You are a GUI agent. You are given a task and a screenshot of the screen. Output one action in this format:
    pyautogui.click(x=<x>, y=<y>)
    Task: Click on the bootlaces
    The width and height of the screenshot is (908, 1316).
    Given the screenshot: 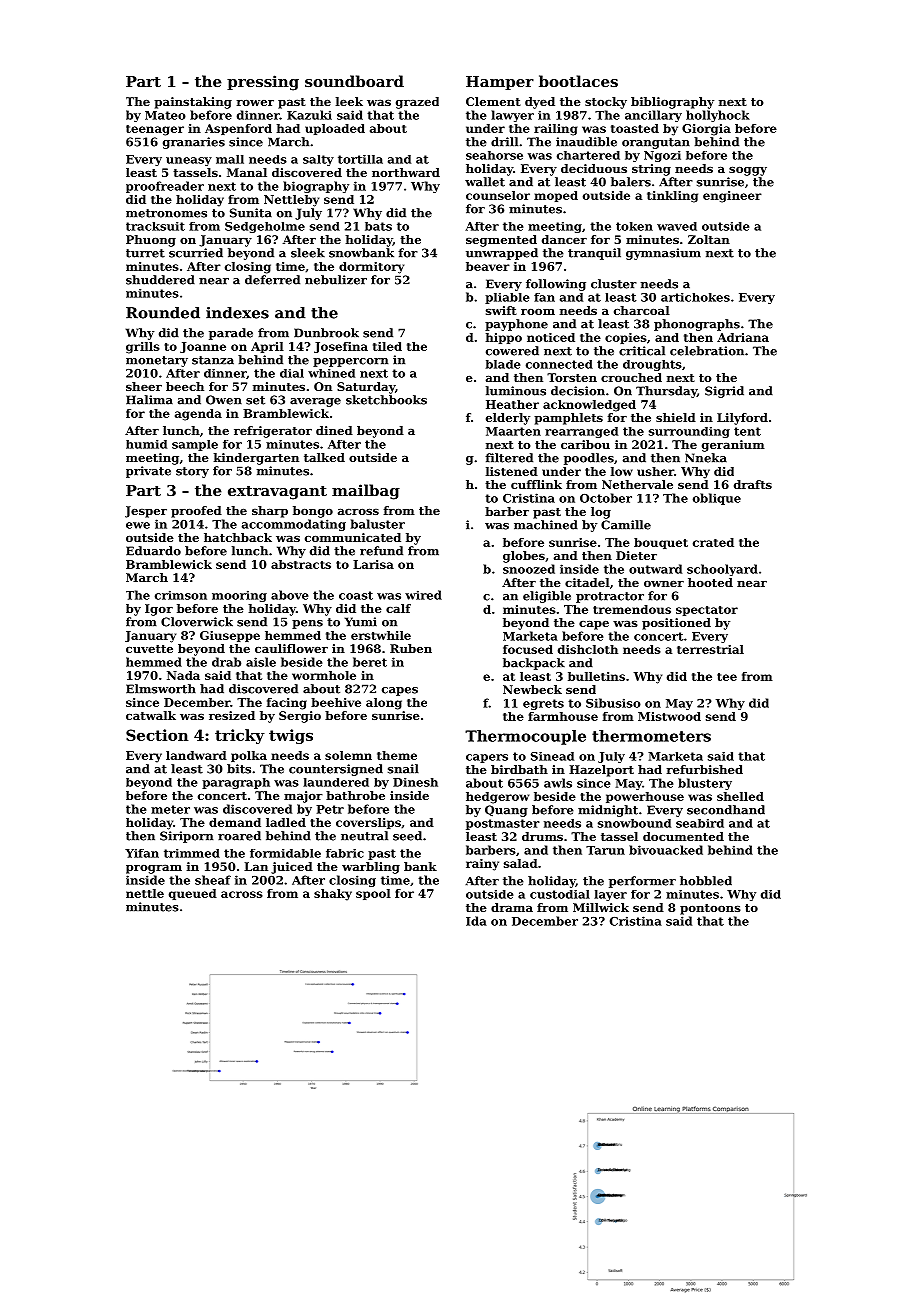 What is the action you would take?
    pyautogui.click(x=578, y=81)
